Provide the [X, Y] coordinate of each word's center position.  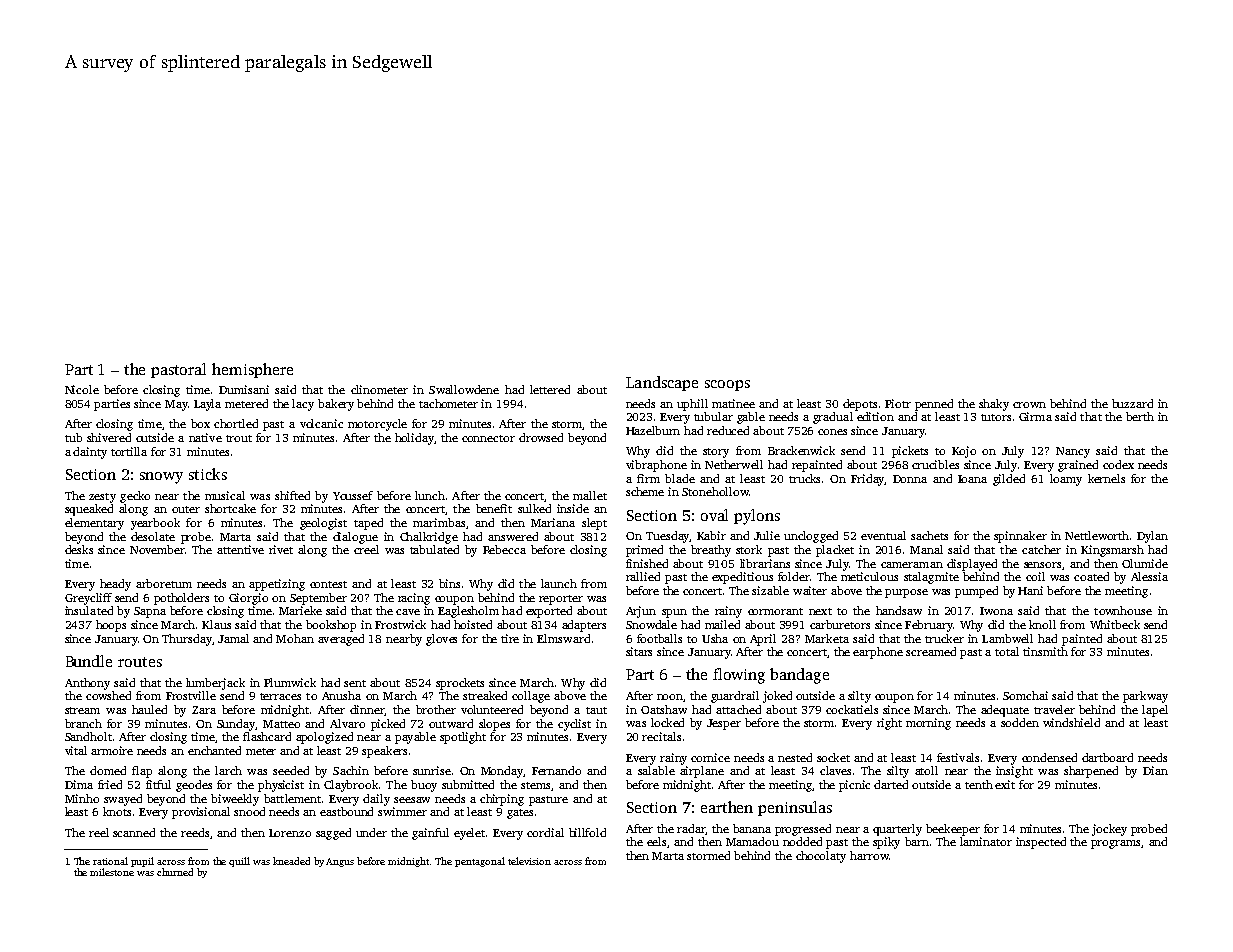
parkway [1145, 697]
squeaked [89, 510]
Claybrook [351, 786]
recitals [661, 736]
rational [110, 861]
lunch [430, 495]
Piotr [898, 403]
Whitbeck [1115, 624]
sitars [639, 651]
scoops [727, 385]
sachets [929, 535]
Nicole [82, 389]
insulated [89, 610]
